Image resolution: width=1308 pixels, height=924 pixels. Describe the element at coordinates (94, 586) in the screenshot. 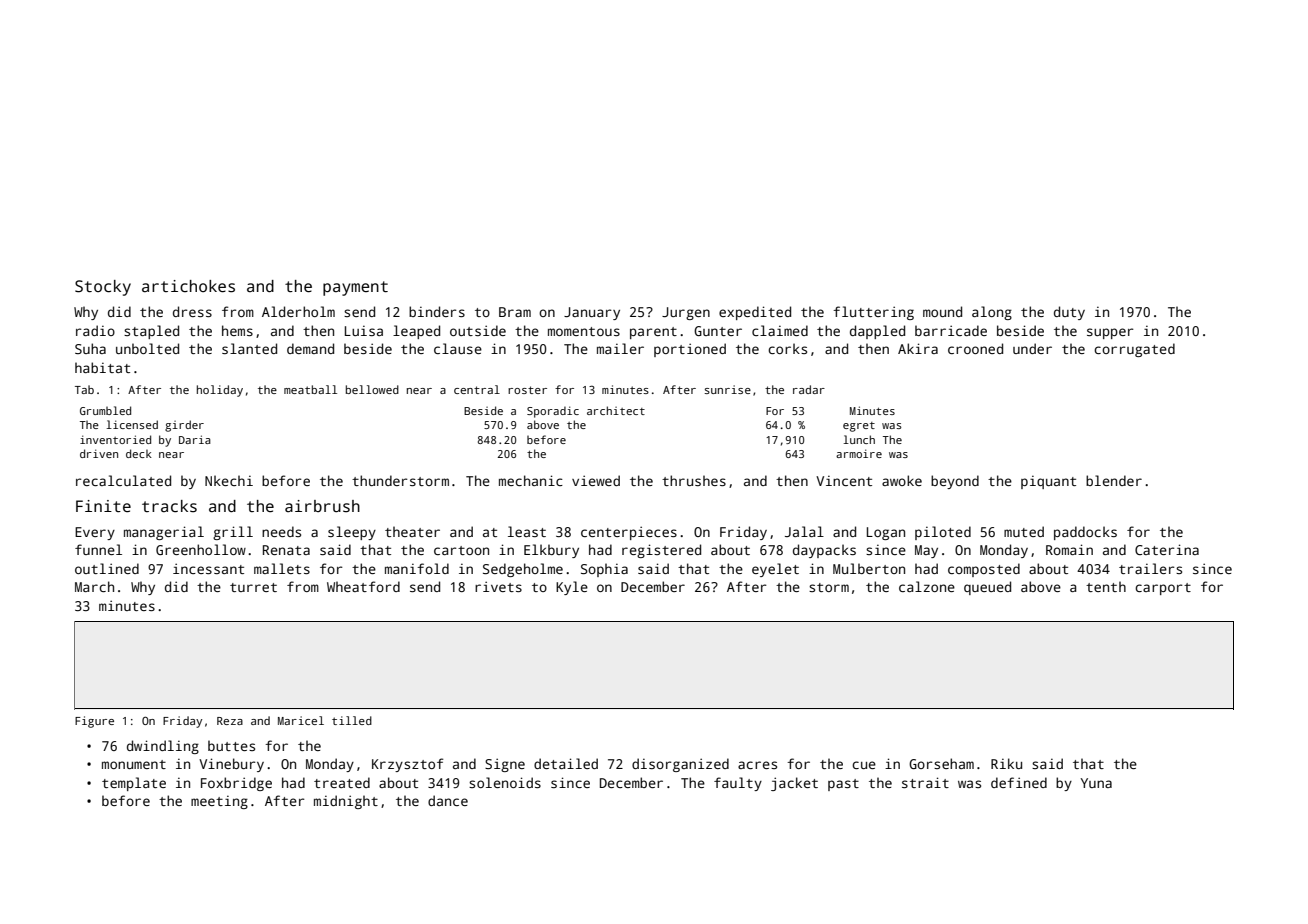

I see `March` at that location.
